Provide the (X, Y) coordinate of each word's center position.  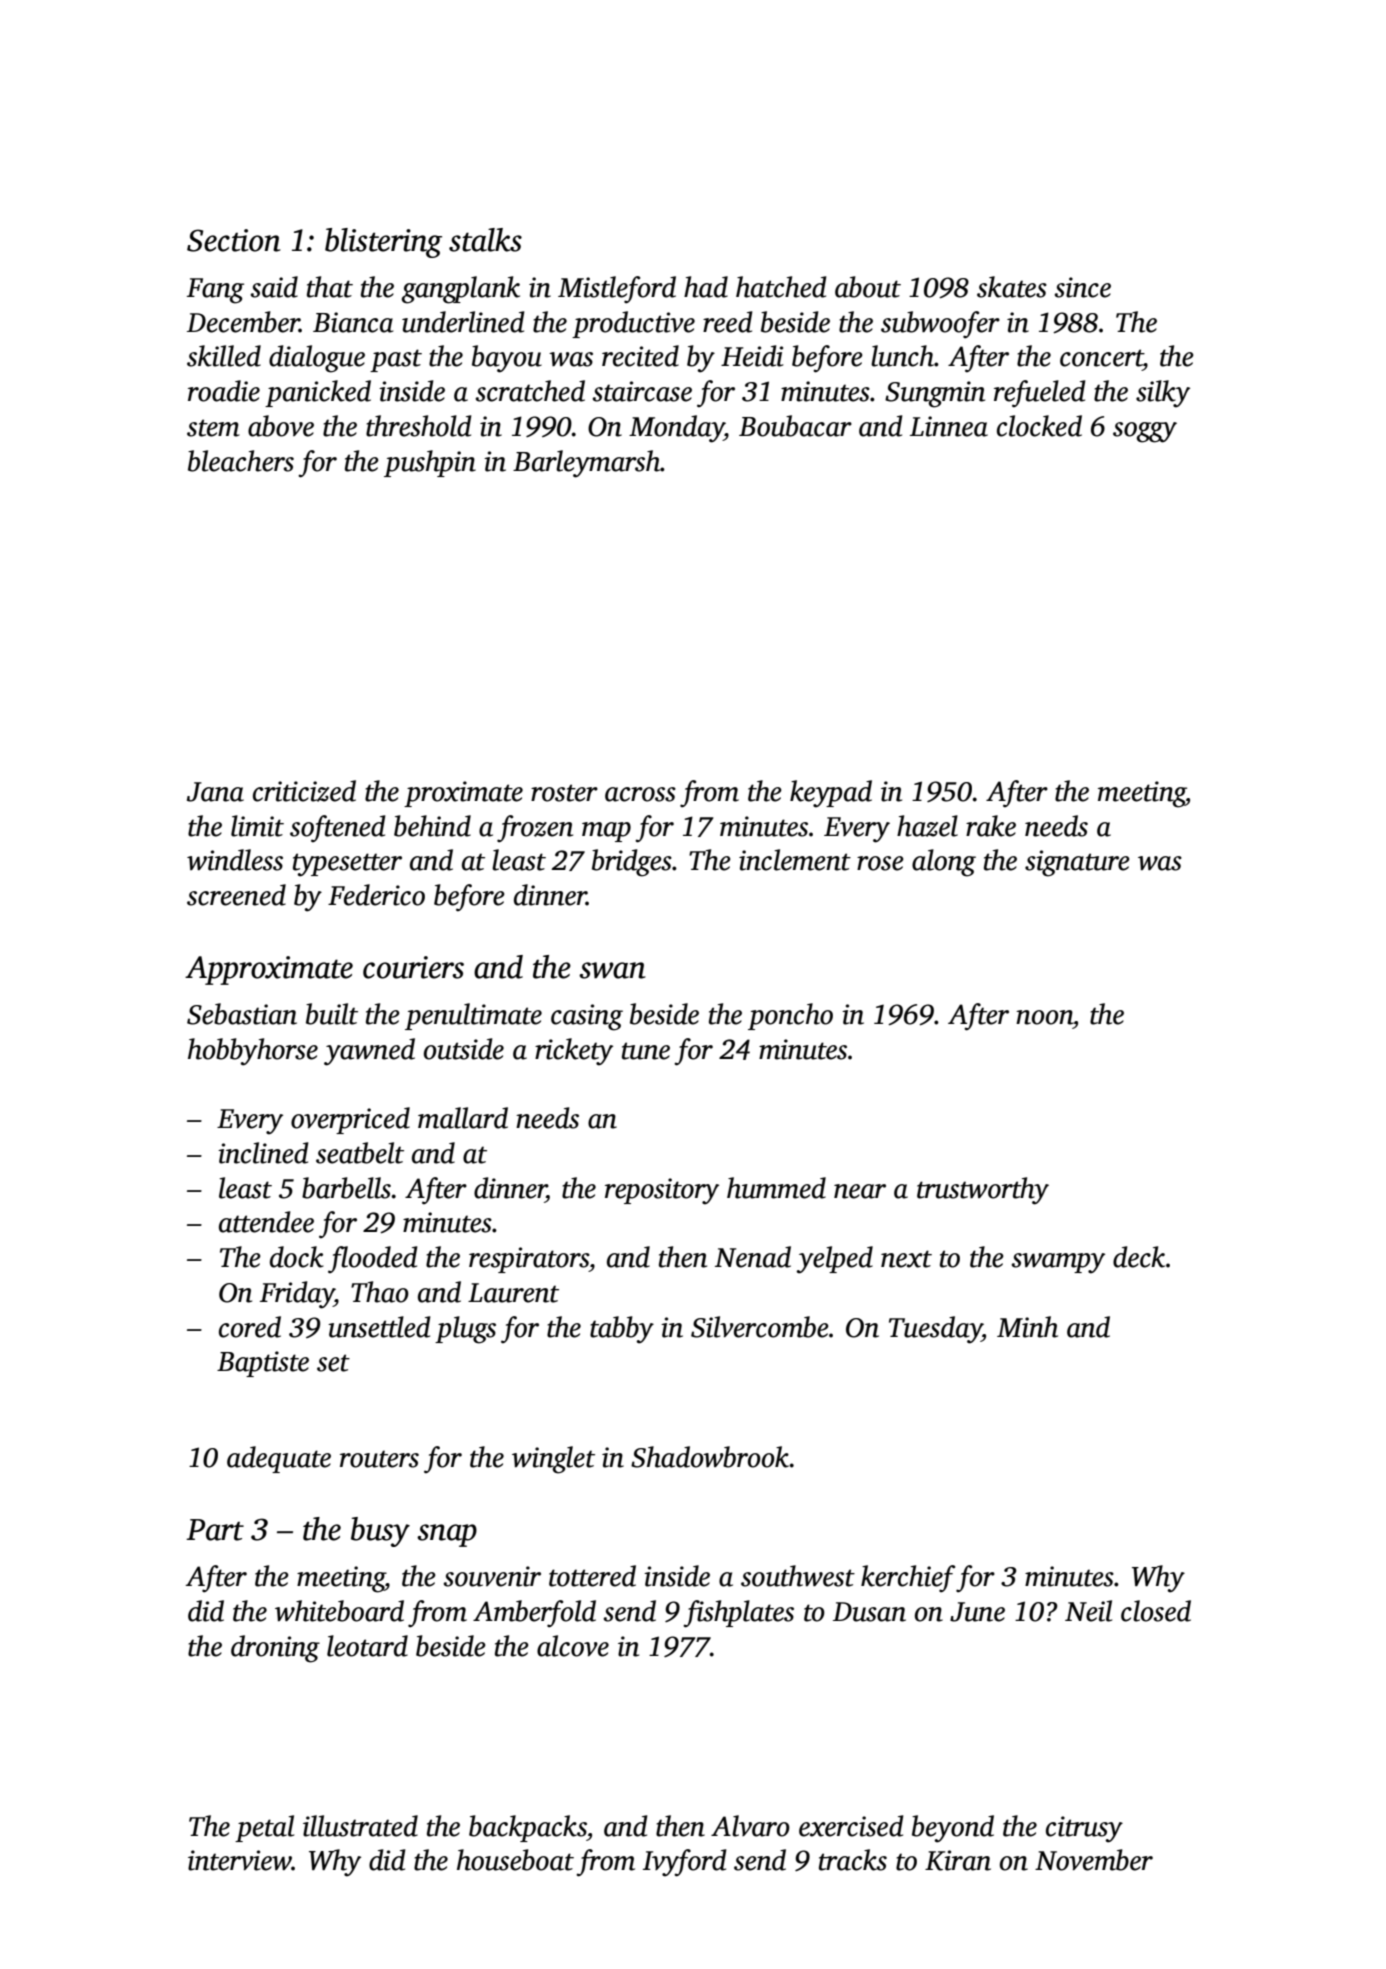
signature (1077, 863)
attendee (266, 1222)
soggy (1145, 432)
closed (1156, 1611)
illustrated (360, 1826)
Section (234, 240)
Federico (376, 895)
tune (646, 1051)
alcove (573, 1646)
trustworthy (983, 1191)
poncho (790, 1016)
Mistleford (617, 290)
